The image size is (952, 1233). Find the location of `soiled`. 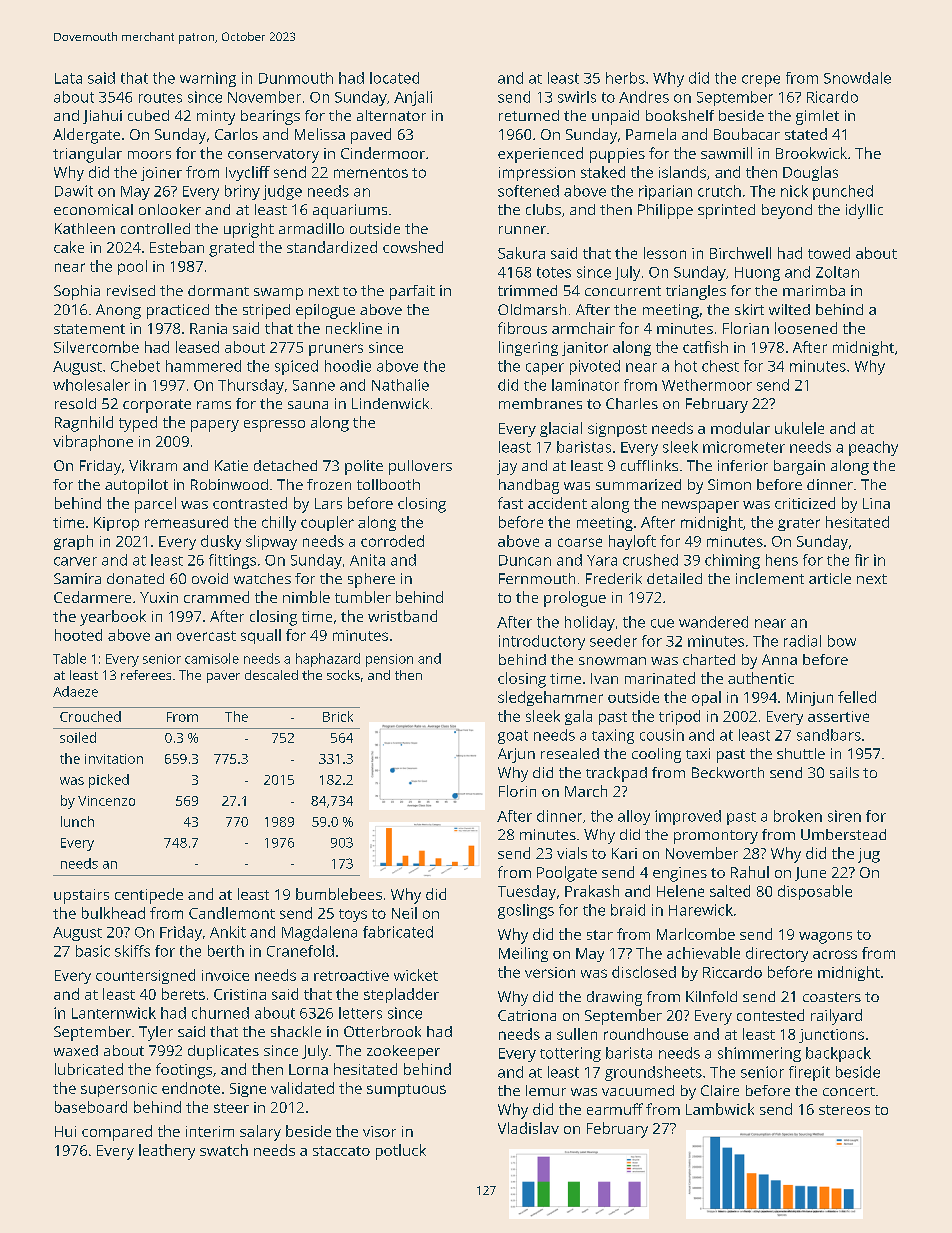

soiled is located at coordinates (78, 737).
